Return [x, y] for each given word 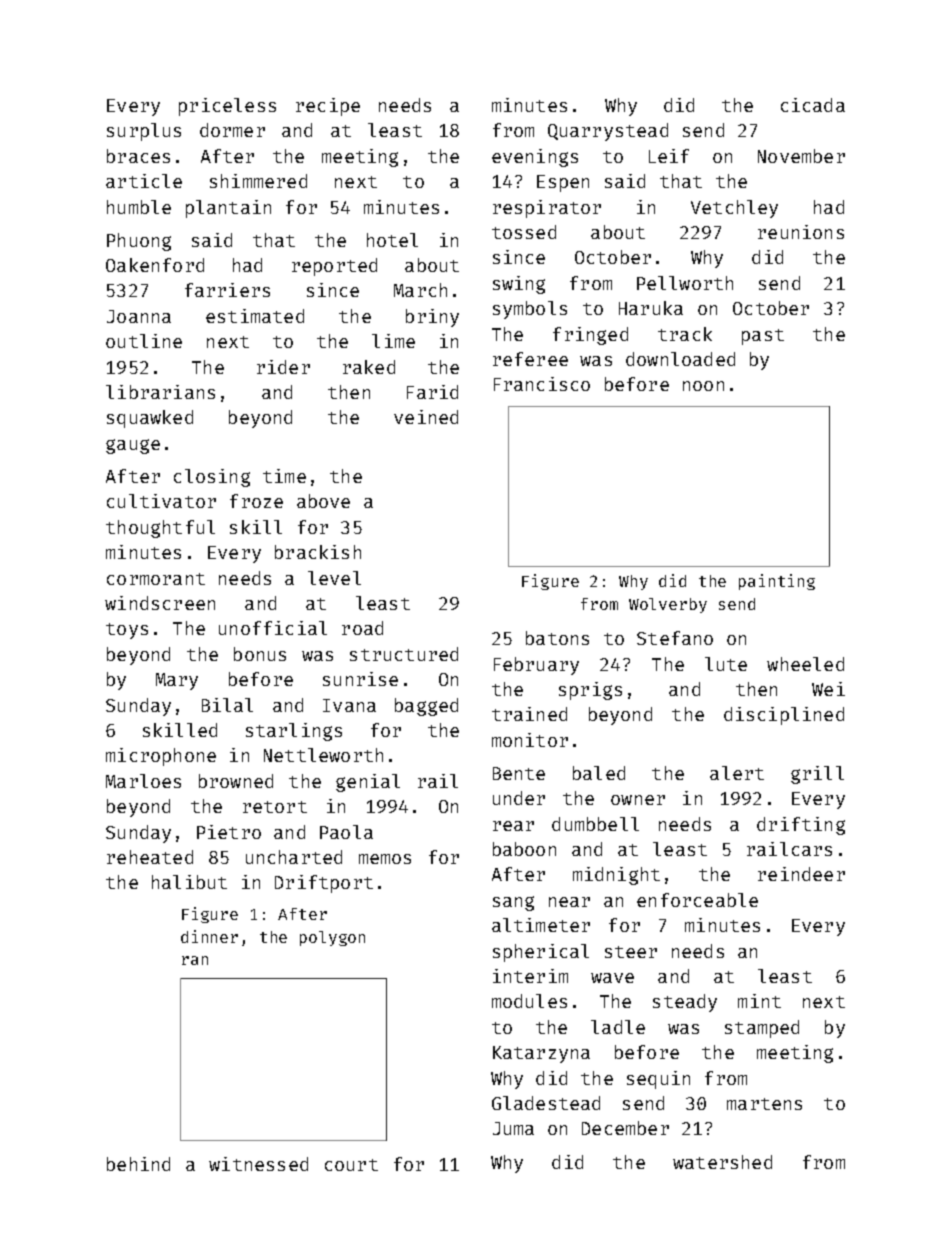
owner [638, 800]
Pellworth [685, 283]
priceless [227, 107]
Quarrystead [608, 132]
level [334, 578]
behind [138, 1164]
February [536, 666]
